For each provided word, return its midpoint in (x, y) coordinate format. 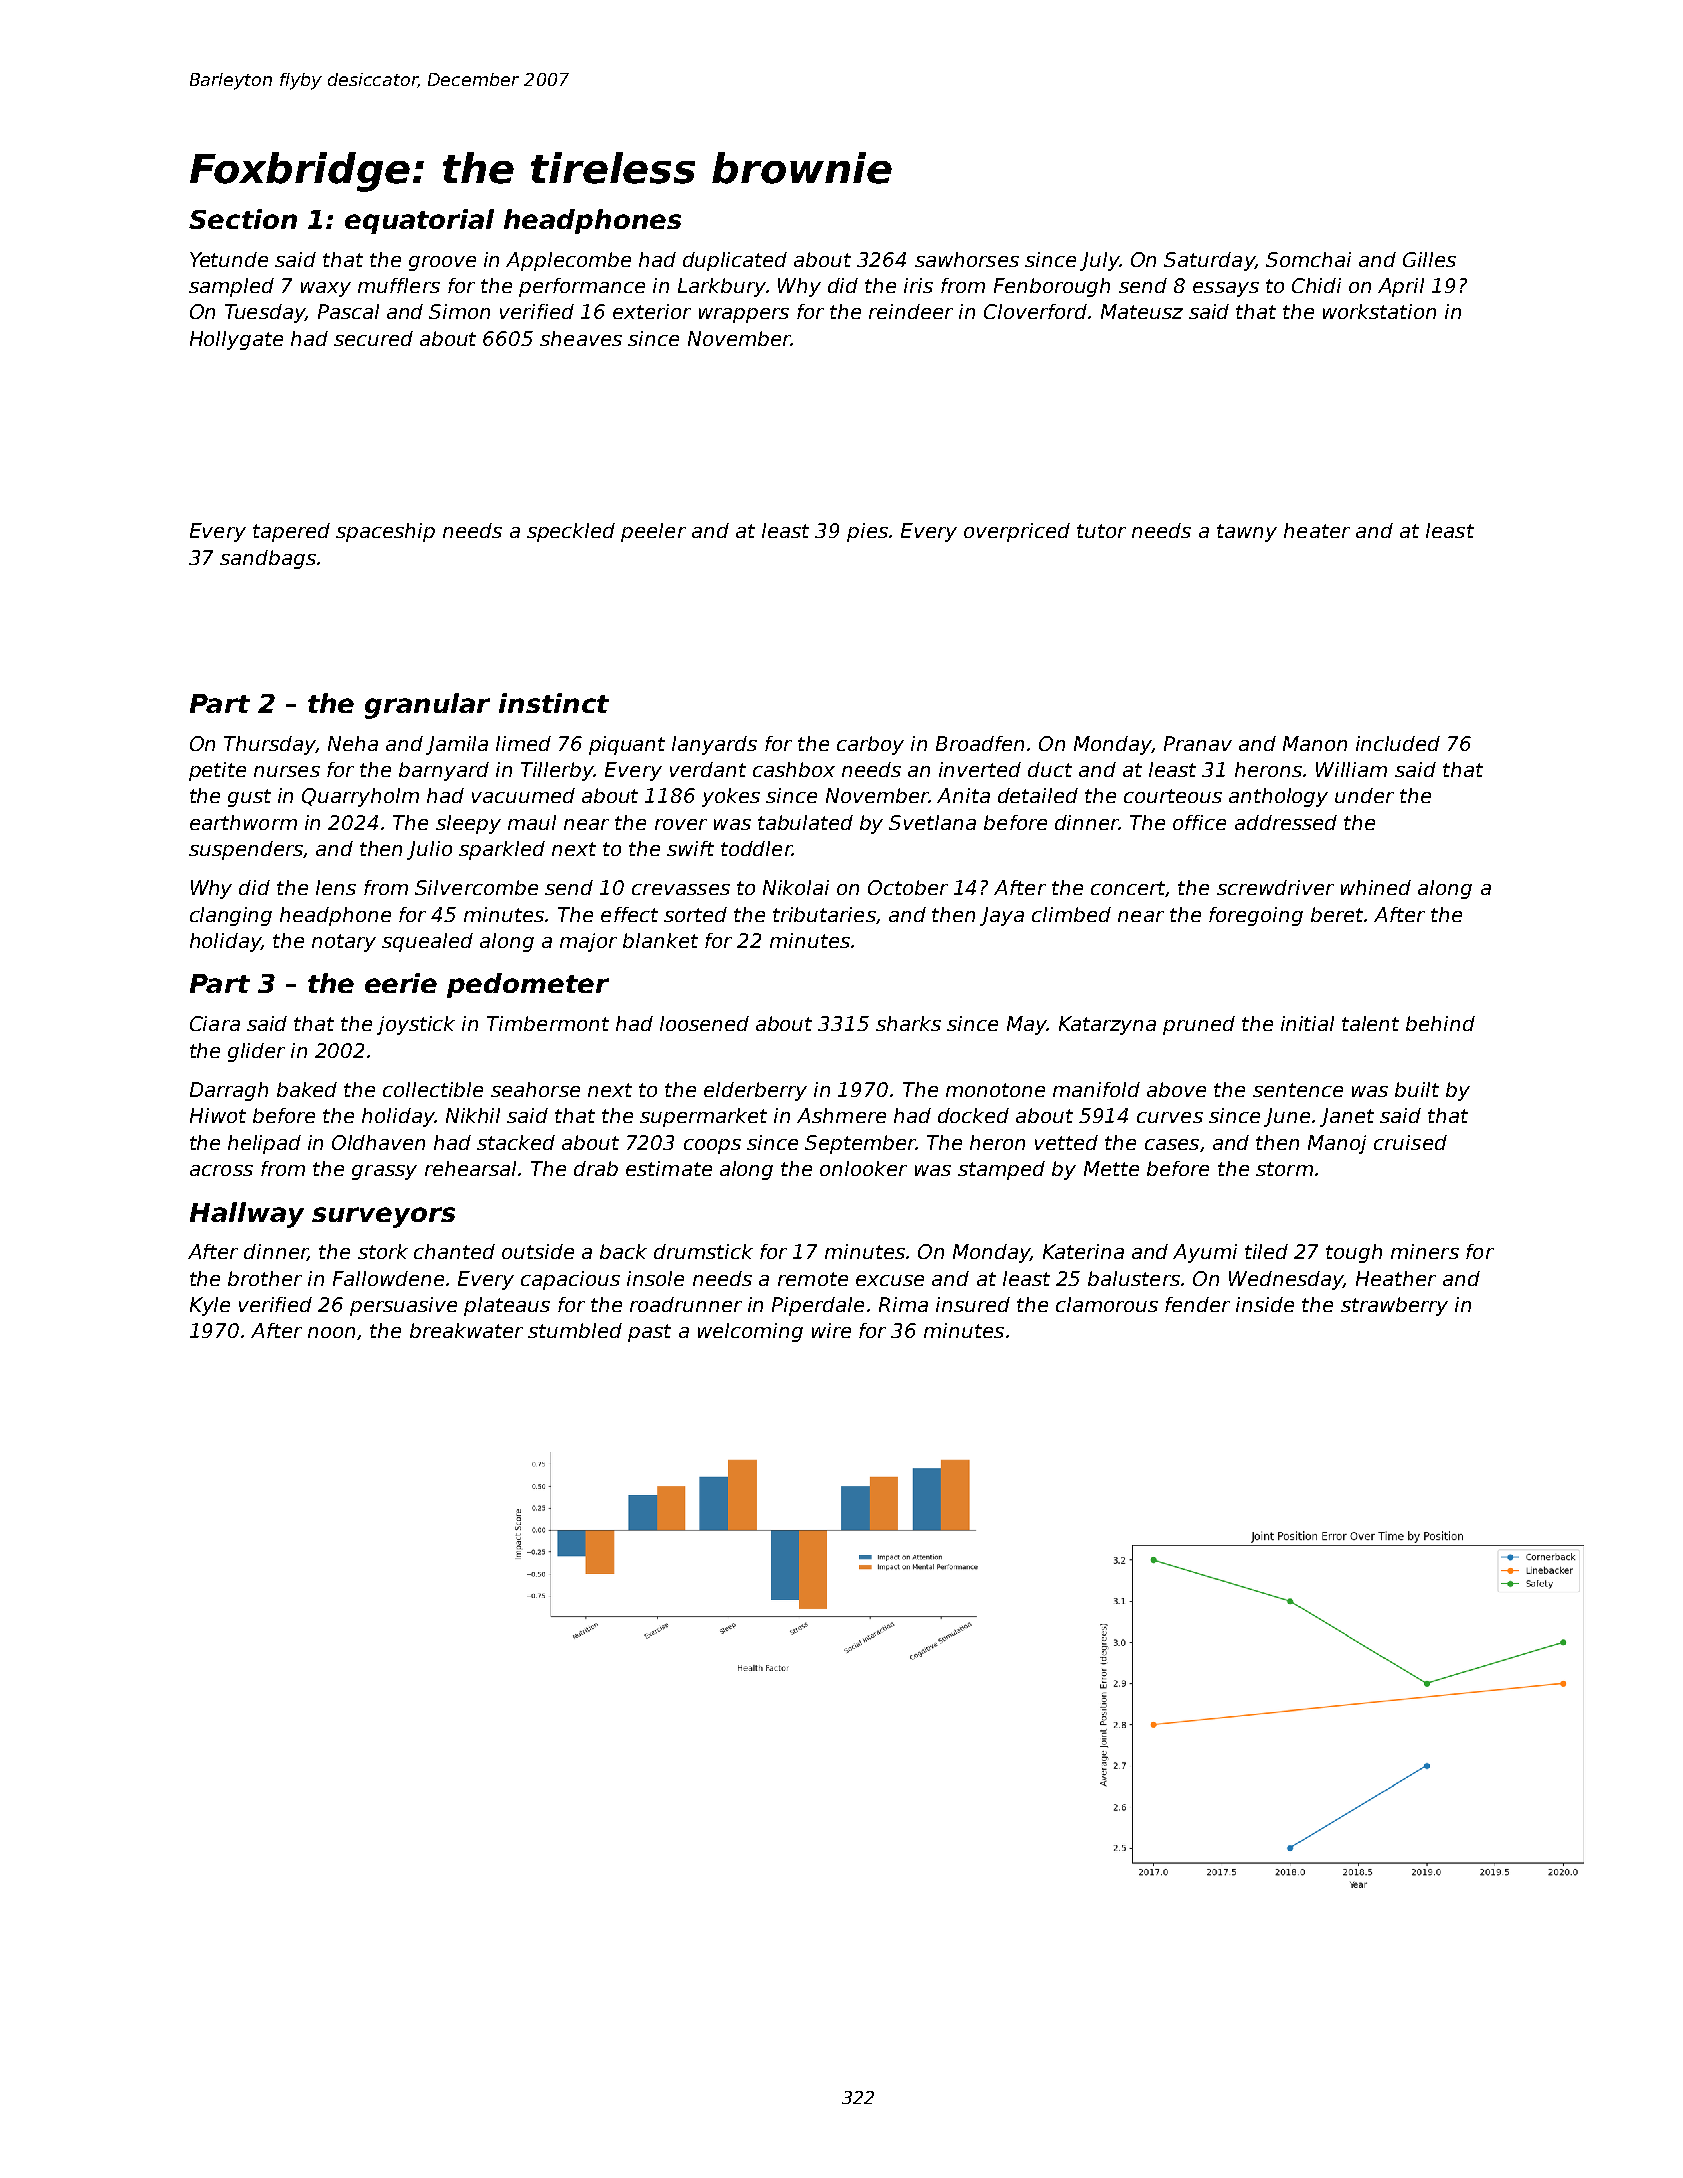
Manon (1315, 743)
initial (1307, 1023)
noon (331, 1332)
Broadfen (980, 743)
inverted (980, 769)
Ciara (215, 1023)
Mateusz (1142, 311)
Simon (459, 311)
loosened (704, 1023)
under (1364, 795)
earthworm (243, 822)
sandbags (268, 559)
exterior (652, 311)
